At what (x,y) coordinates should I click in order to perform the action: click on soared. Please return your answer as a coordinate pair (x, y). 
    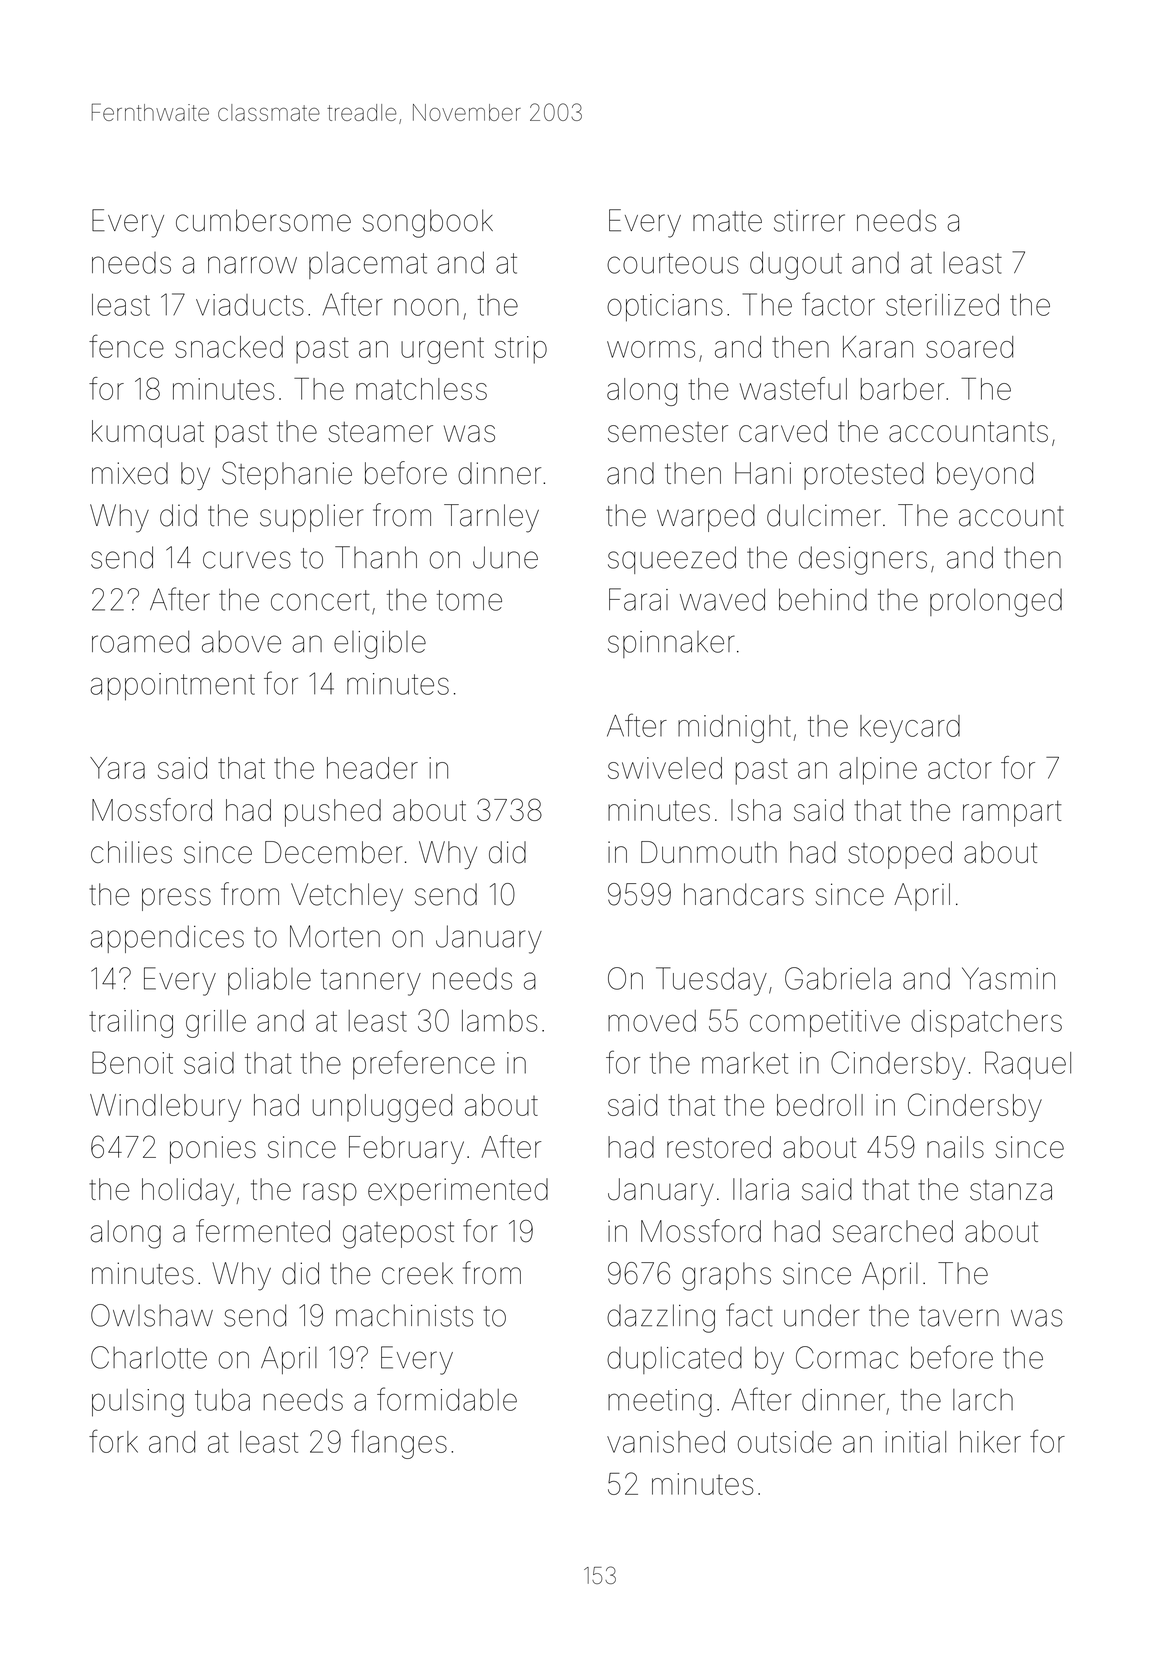
    Looking at the image, I should click on (969, 347).
